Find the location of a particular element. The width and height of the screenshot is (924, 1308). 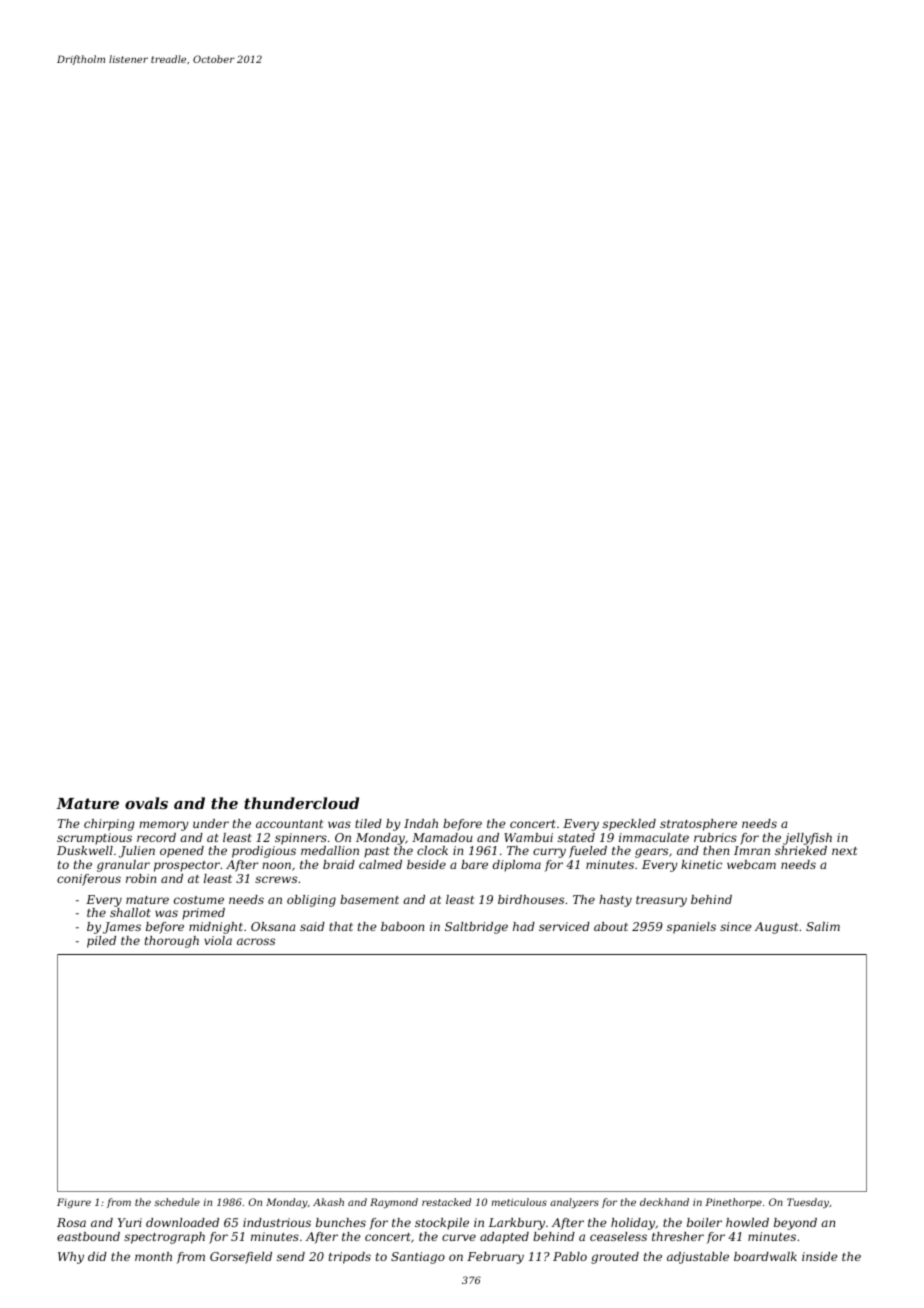

Salim is located at coordinates (823, 926).
